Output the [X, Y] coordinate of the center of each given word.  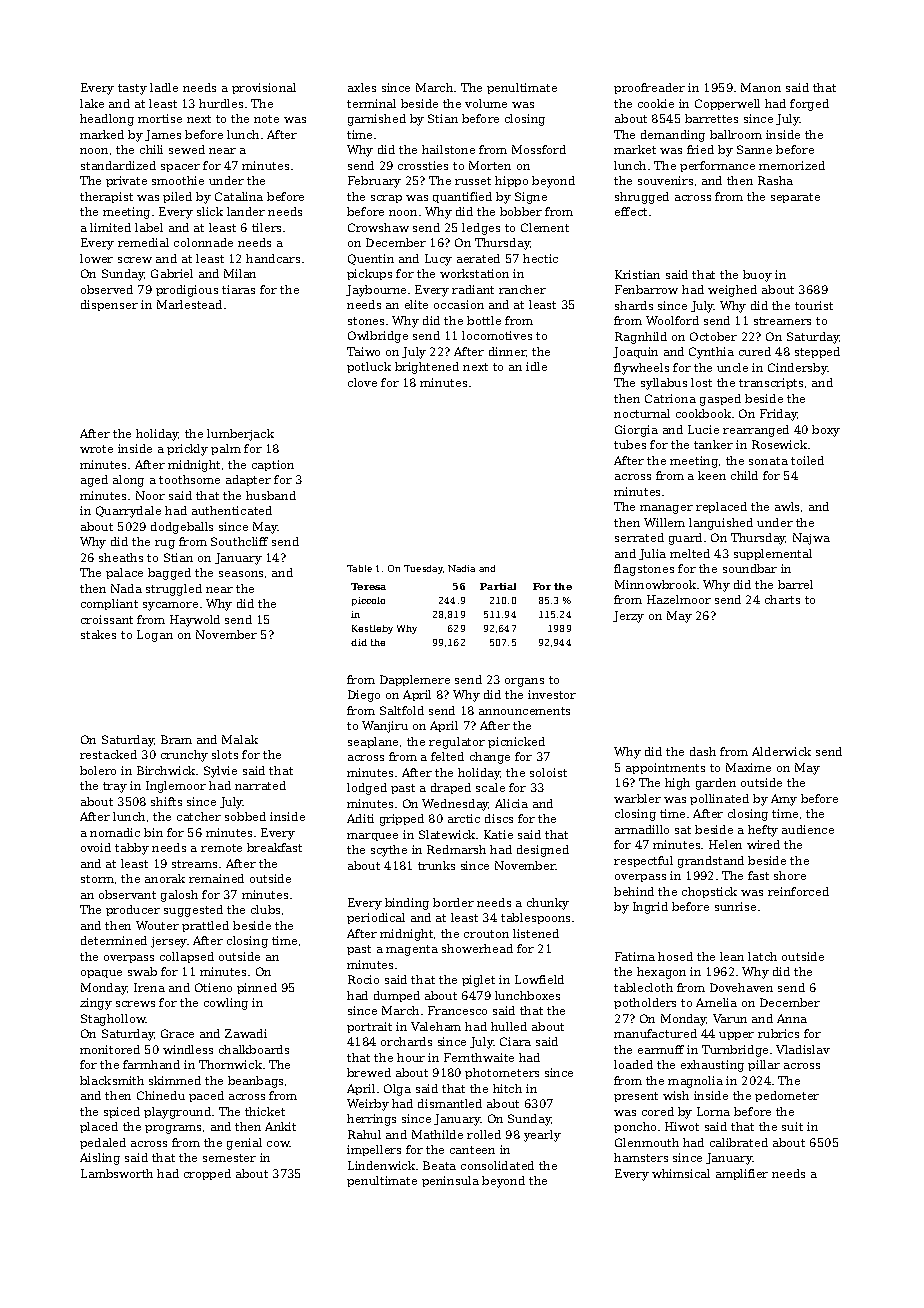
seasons [241, 574]
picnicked [516, 742]
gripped [402, 820]
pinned [257, 988]
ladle [164, 87]
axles [362, 87]
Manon [761, 87]
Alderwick [781, 751]
